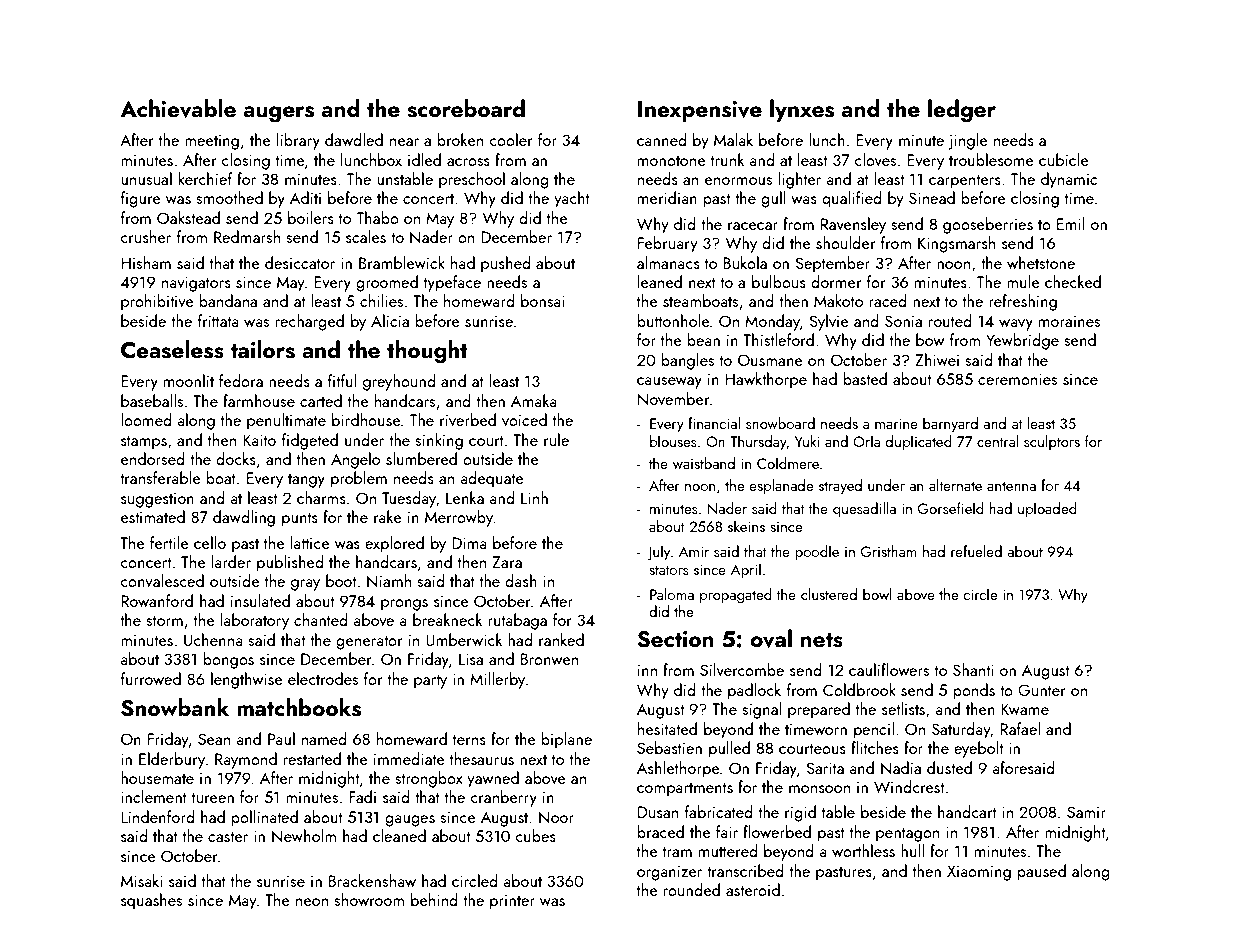 The width and height of the page is (1233, 952). What do you see at coordinates (973, 669) in the page?
I see `Shanti` at bounding box center [973, 669].
